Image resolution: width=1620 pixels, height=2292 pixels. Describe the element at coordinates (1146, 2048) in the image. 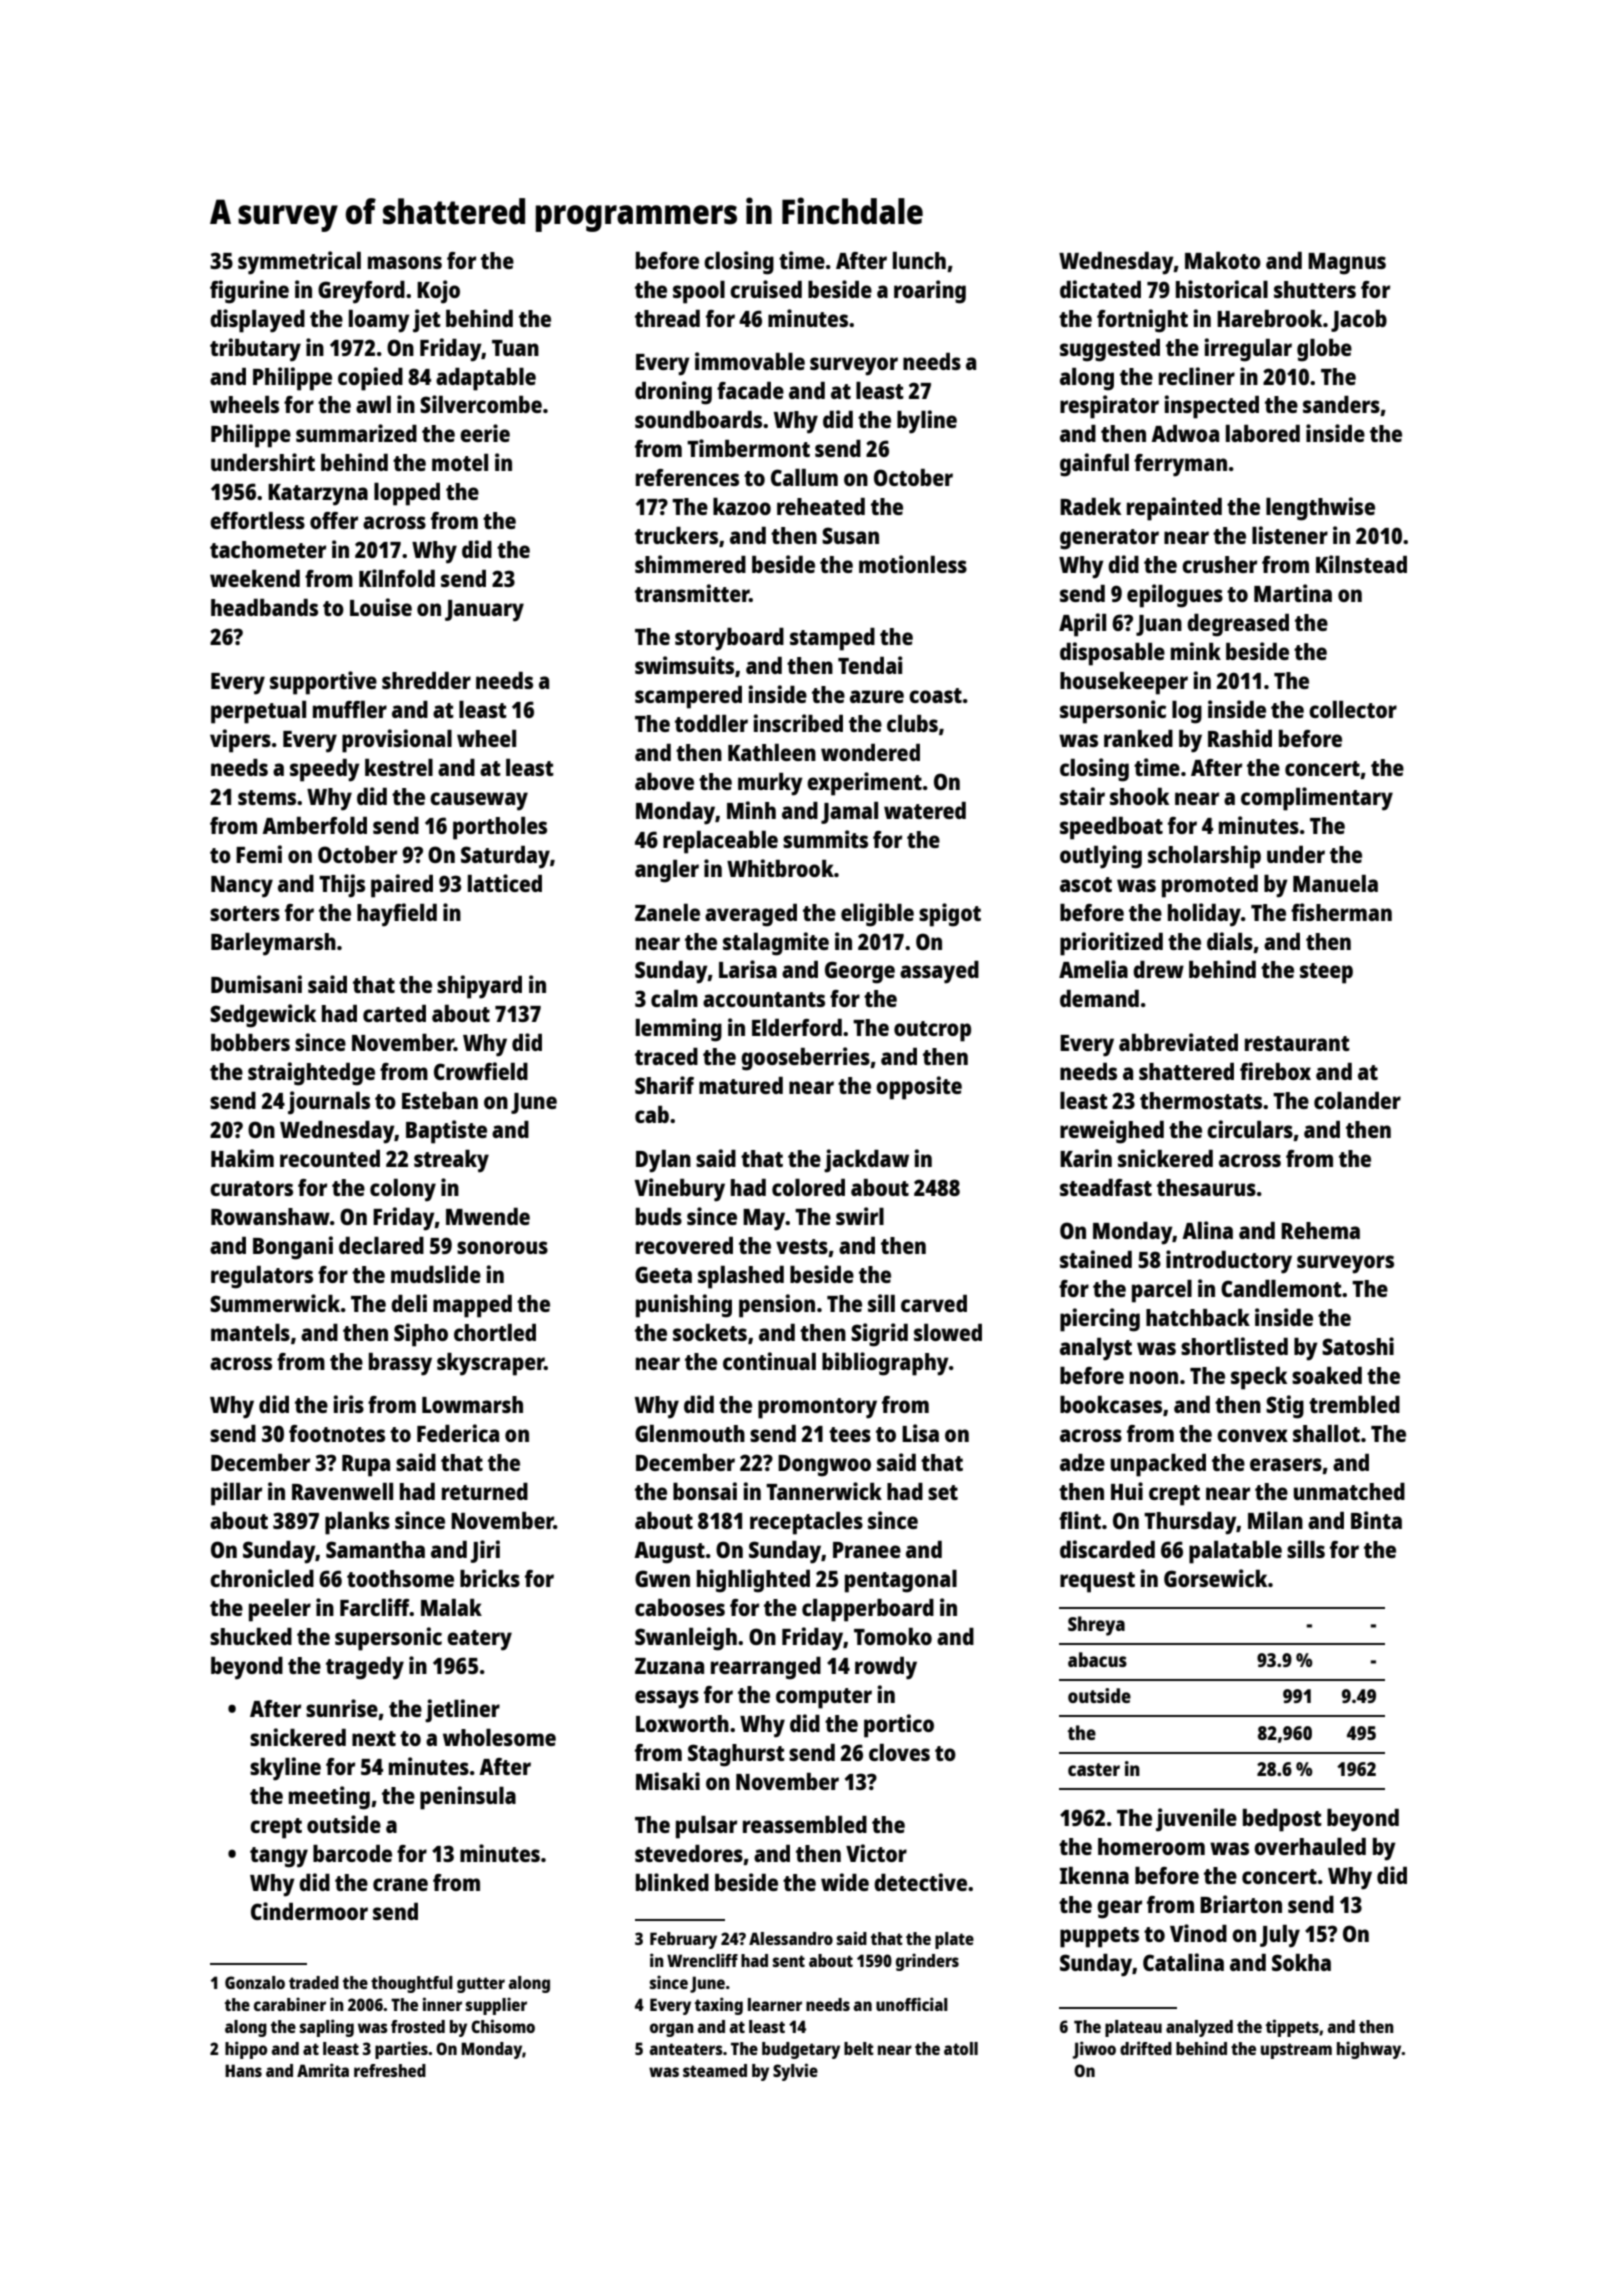

I see `drifted` at that location.
